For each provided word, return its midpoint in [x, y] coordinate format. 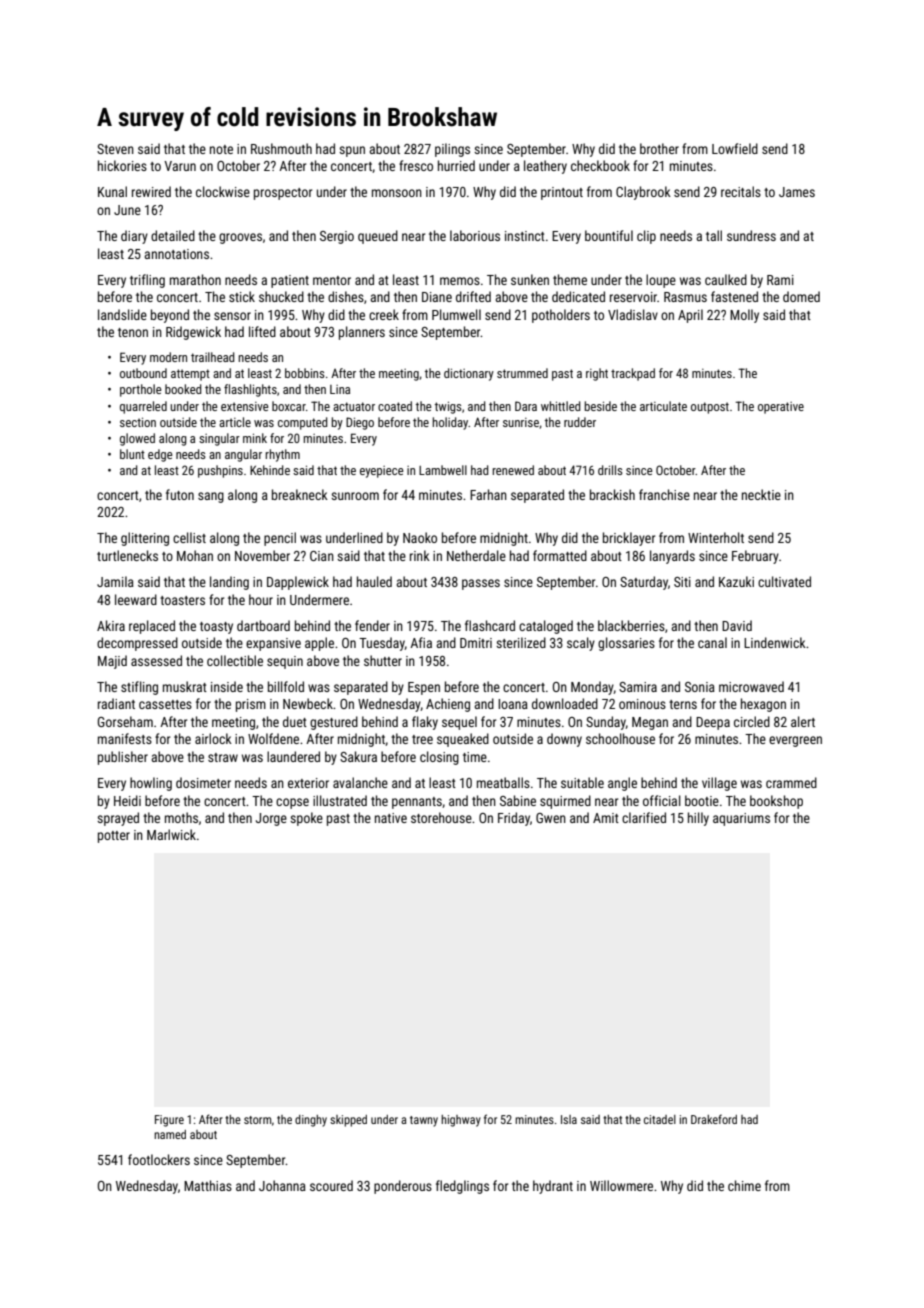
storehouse [441, 817]
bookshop [776, 802]
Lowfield [735, 148]
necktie [761, 494]
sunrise [521, 422]
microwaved [751, 686]
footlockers [159, 1159]
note [221, 149]
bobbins [305, 373]
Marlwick [171, 834]
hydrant [553, 1187]
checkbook [600, 165]
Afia [421, 642]
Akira [111, 625]
